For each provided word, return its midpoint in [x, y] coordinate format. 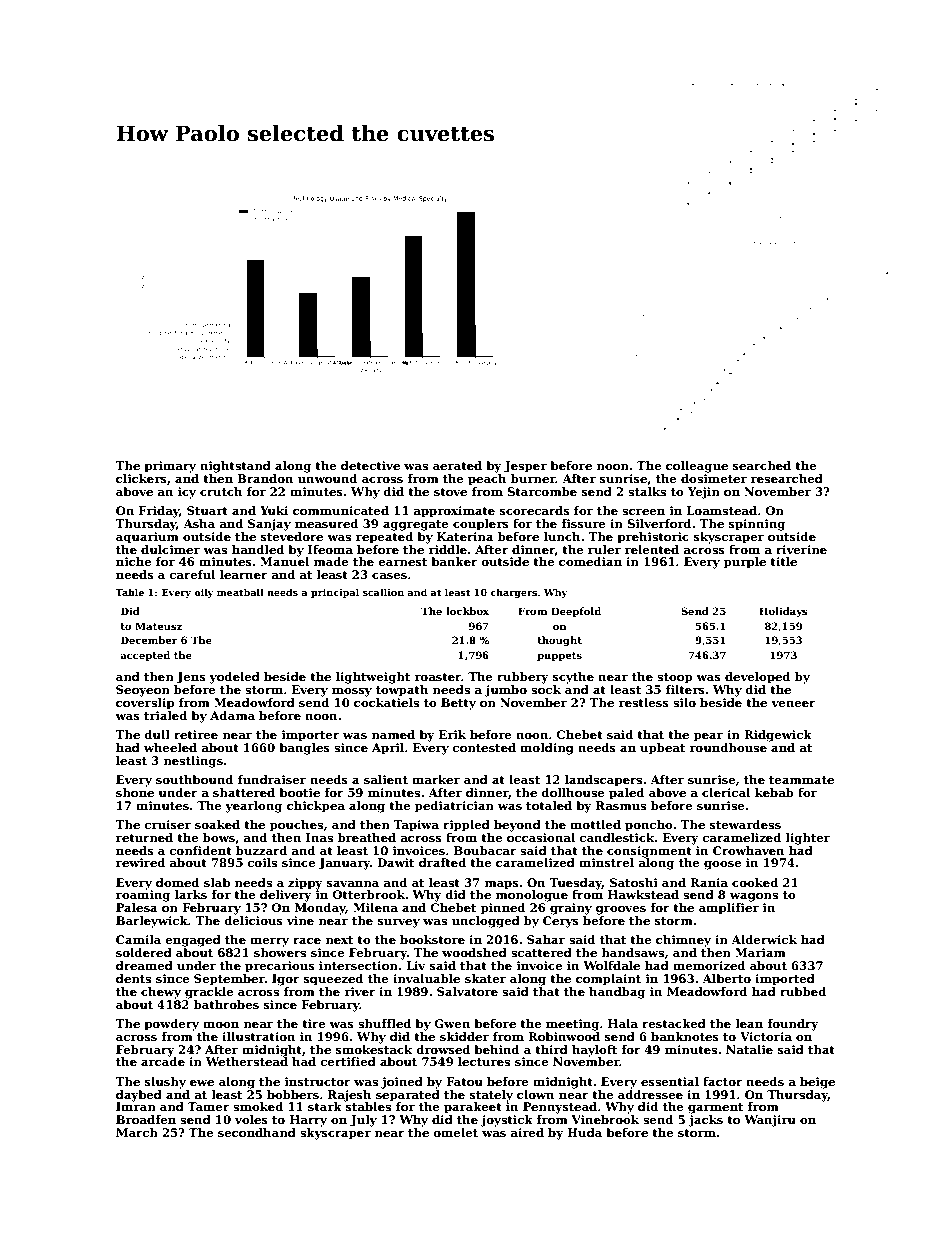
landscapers [603, 781]
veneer [793, 704]
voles [251, 1119]
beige [817, 1083]
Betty [458, 704]
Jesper [525, 467]
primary [170, 467]
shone [135, 792]
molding [547, 749]
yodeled [234, 678]
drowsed [443, 1049]
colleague [697, 467]
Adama [232, 715]
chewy [161, 993]
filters [685, 689]
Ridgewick [778, 736]
